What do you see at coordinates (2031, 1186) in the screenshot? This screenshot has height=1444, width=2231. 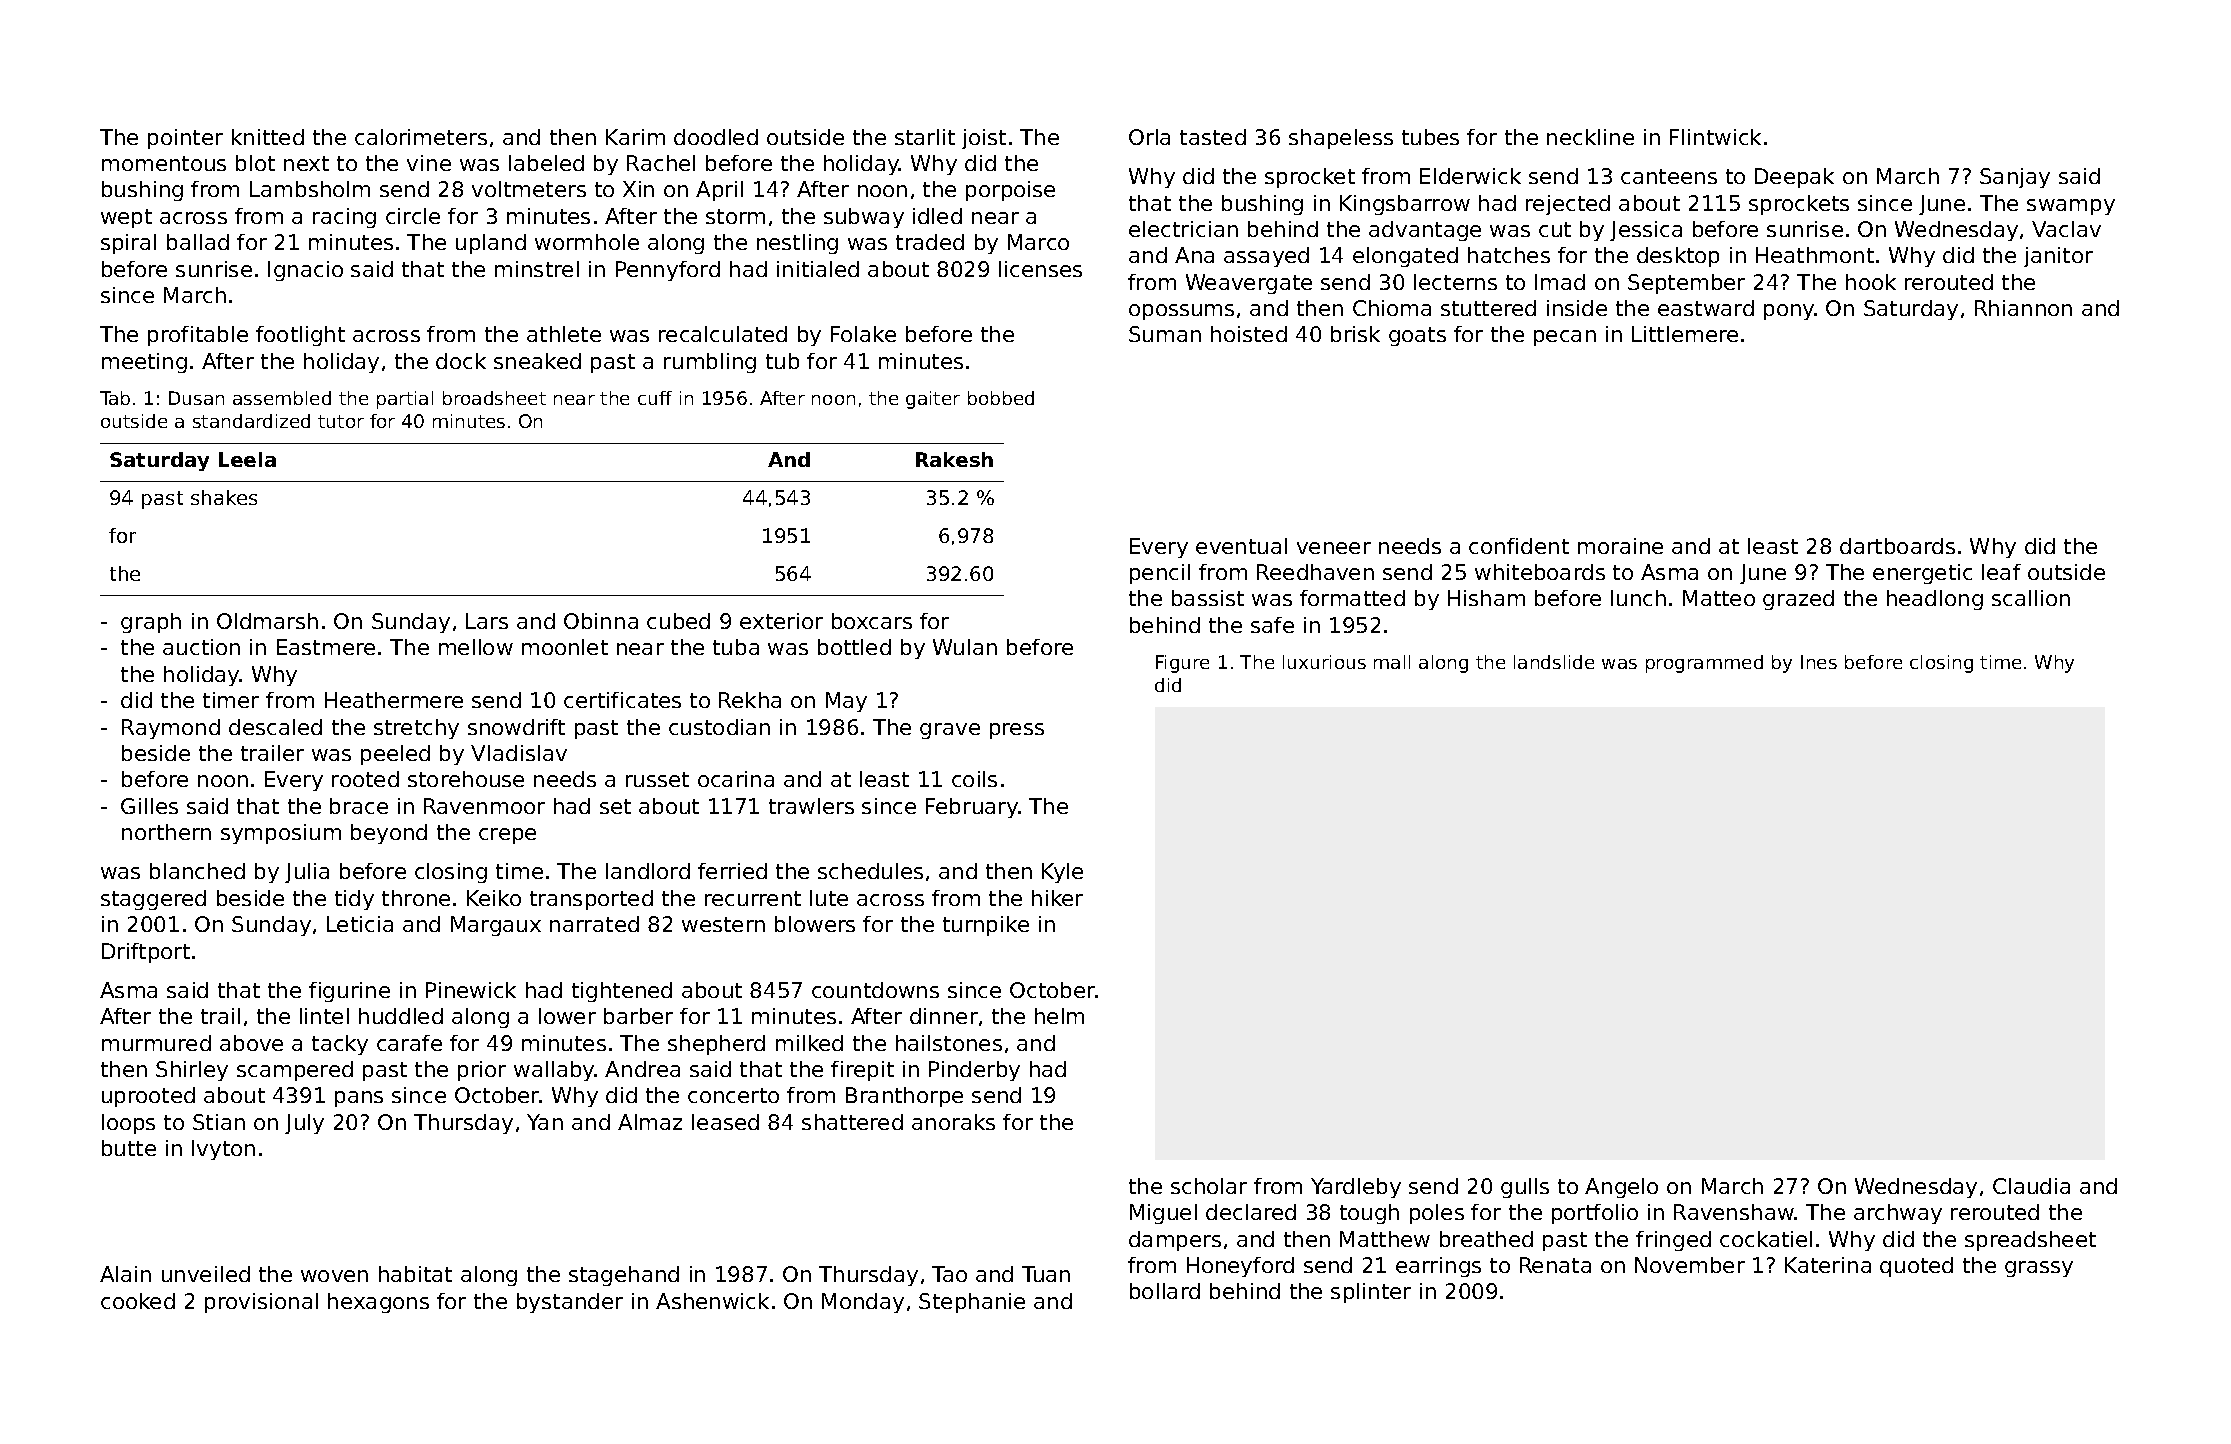 I see `Claudia` at bounding box center [2031, 1186].
